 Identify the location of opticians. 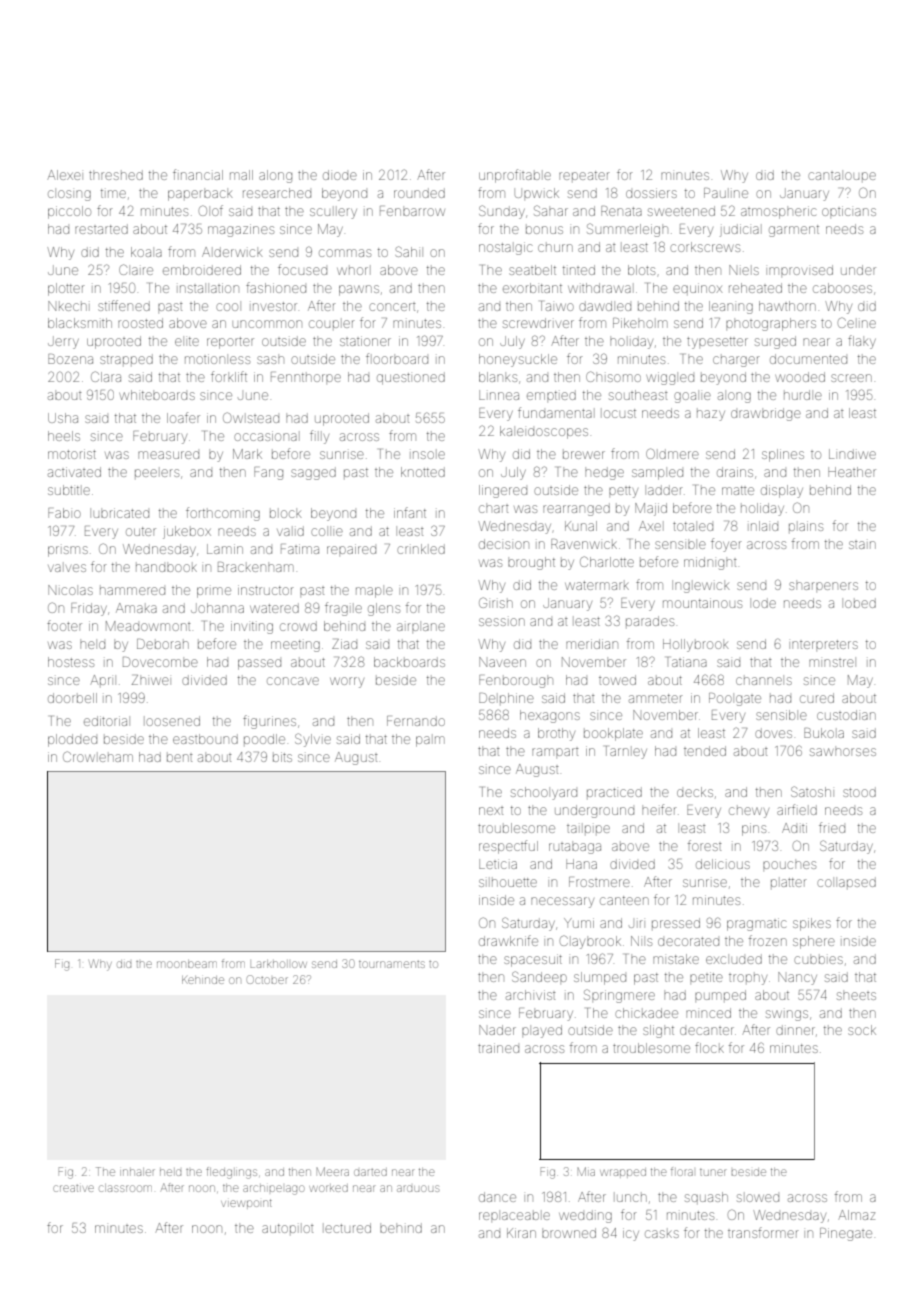
(849, 211).
